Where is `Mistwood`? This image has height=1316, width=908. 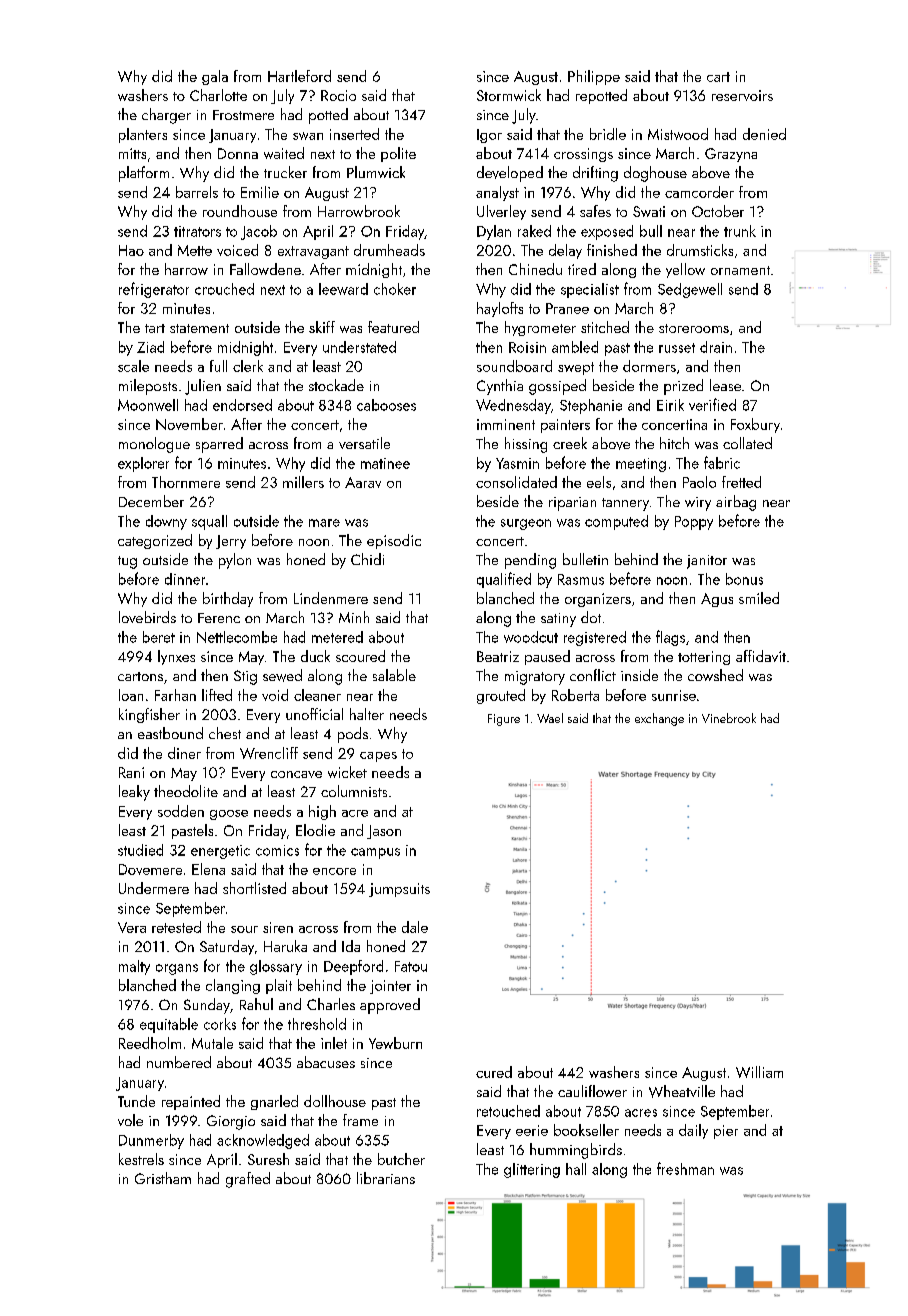 Mistwood is located at coordinates (678, 134).
